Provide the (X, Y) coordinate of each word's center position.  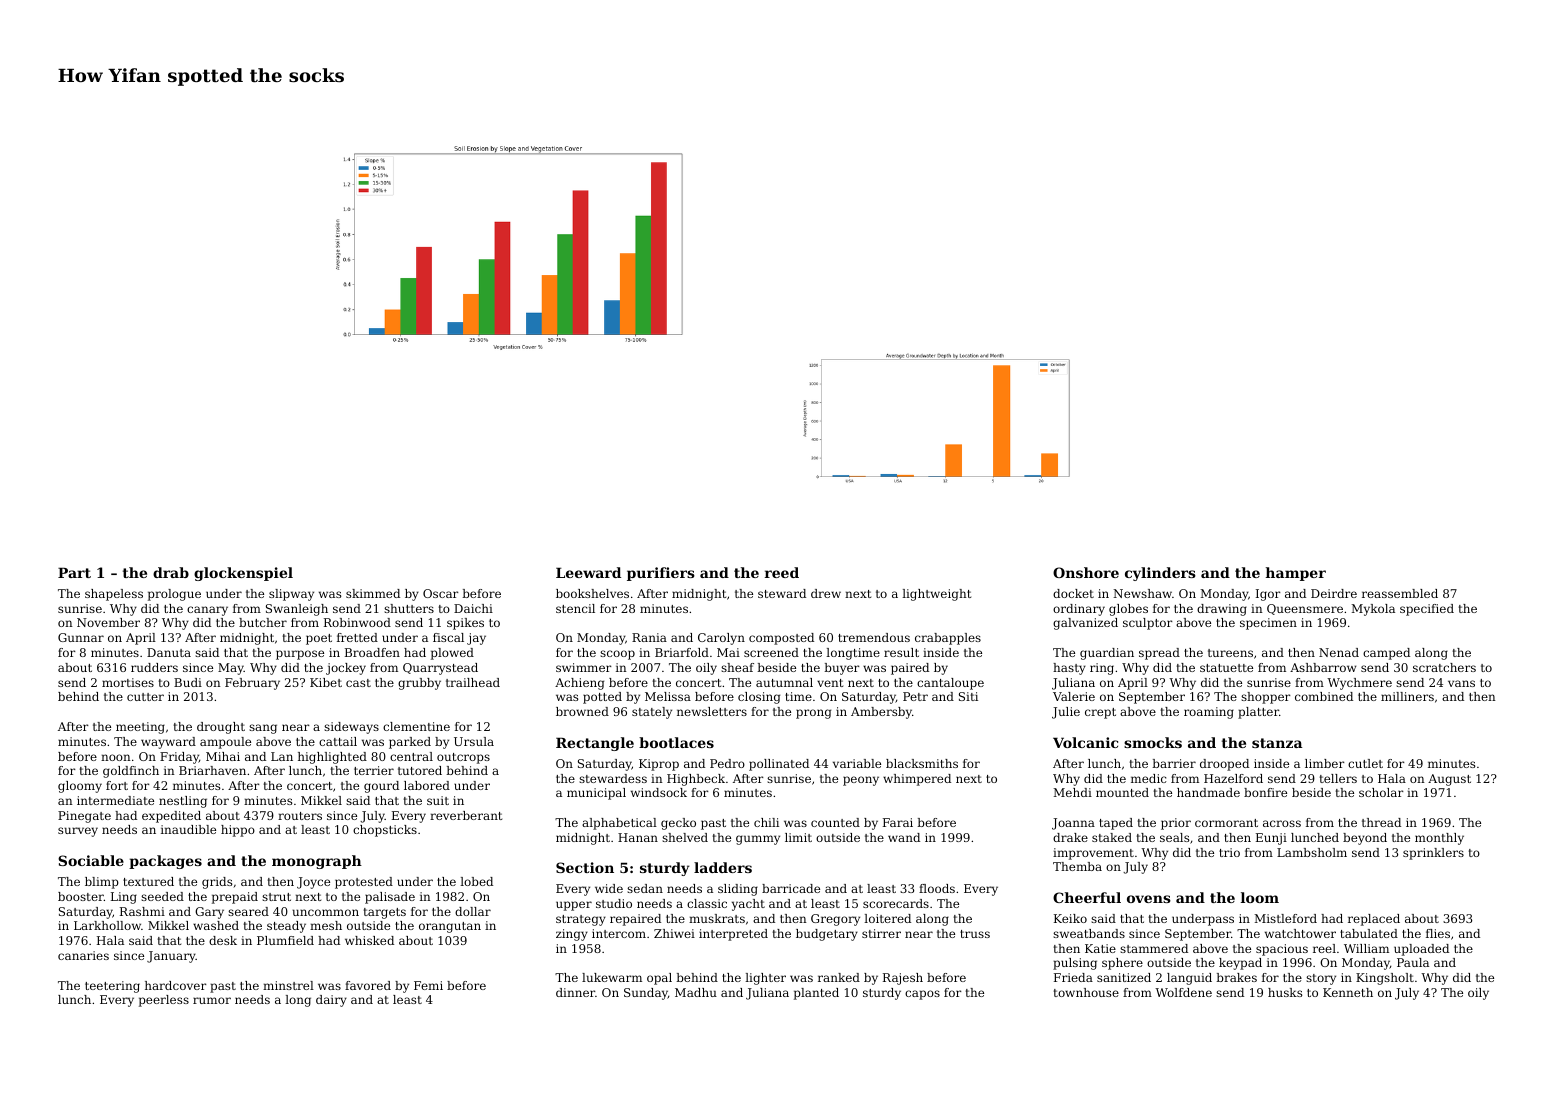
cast (358, 683)
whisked (369, 940)
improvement (1093, 854)
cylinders (1160, 574)
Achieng (579, 684)
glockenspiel (243, 574)
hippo (238, 831)
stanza (1277, 743)
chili (766, 822)
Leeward (588, 572)
